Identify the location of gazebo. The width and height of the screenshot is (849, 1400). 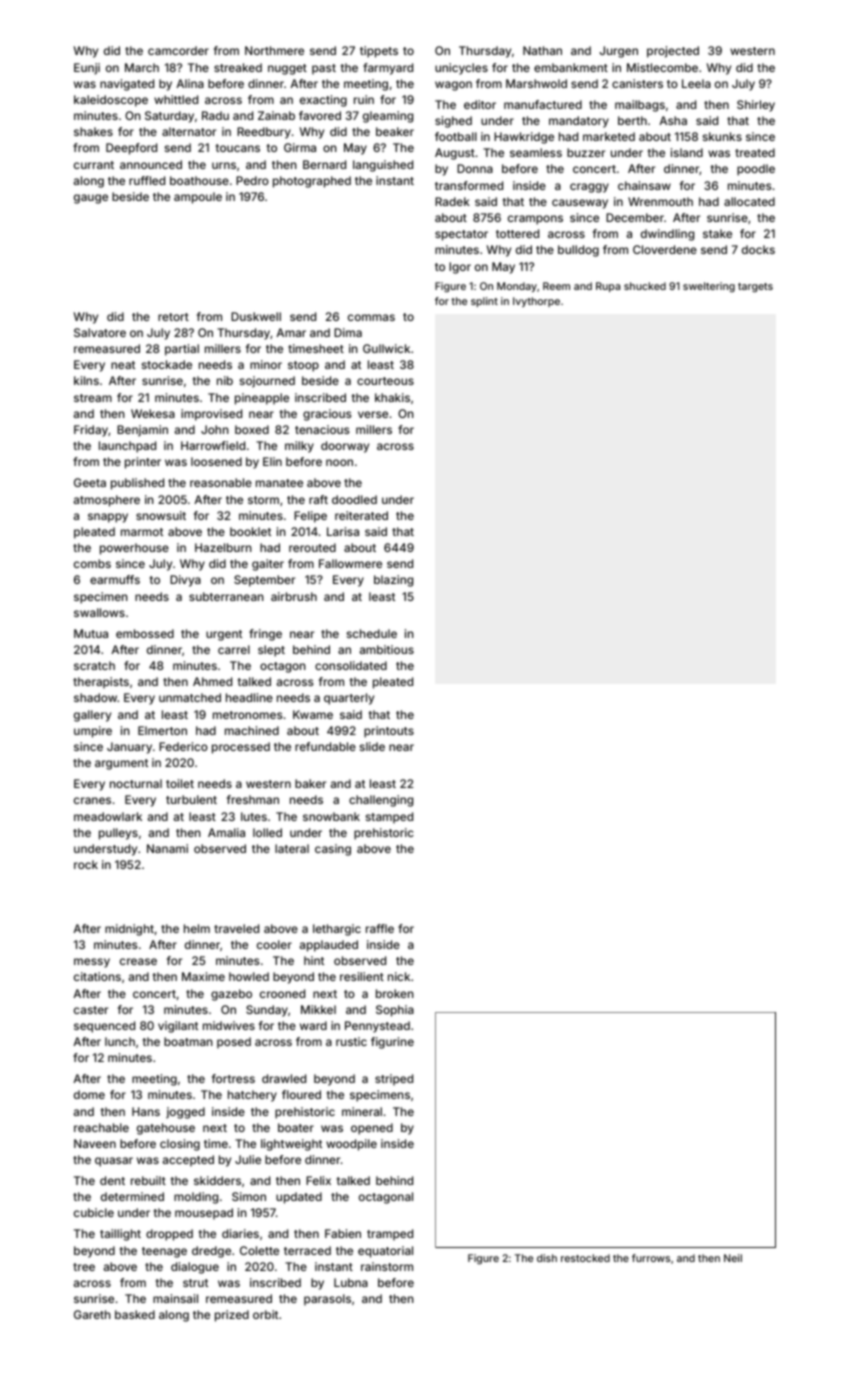
(231, 995).
